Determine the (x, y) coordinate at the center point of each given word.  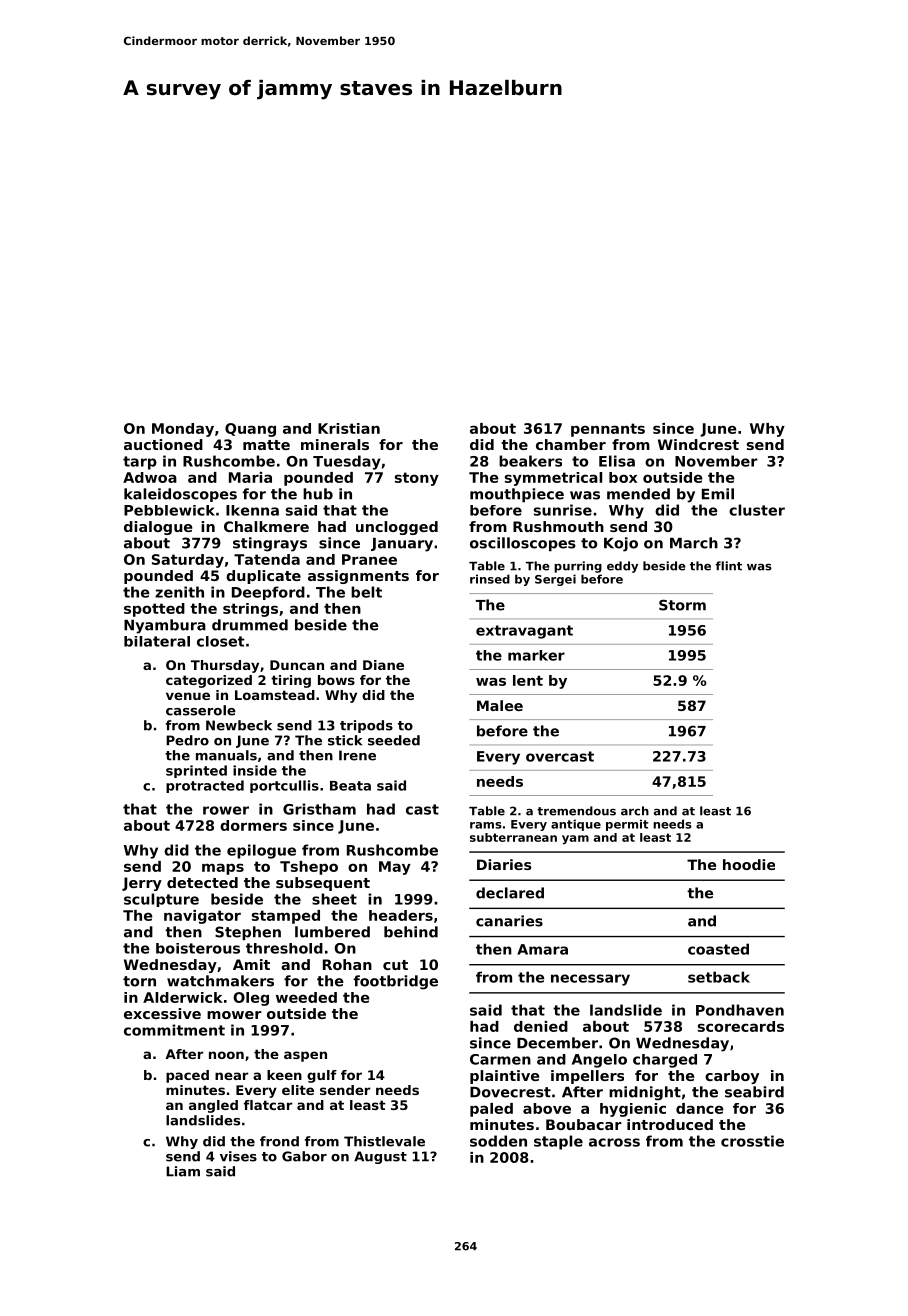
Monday (183, 430)
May (395, 868)
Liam (183, 1171)
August (380, 1157)
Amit (251, 964)
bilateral (157, 641)
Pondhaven (740, 1010)
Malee (500, 705)
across (614, 1142)
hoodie (749, 864)
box (623, 477)
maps (223, 869)
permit (627, 825)
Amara (542, 949)
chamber (571, 444)
